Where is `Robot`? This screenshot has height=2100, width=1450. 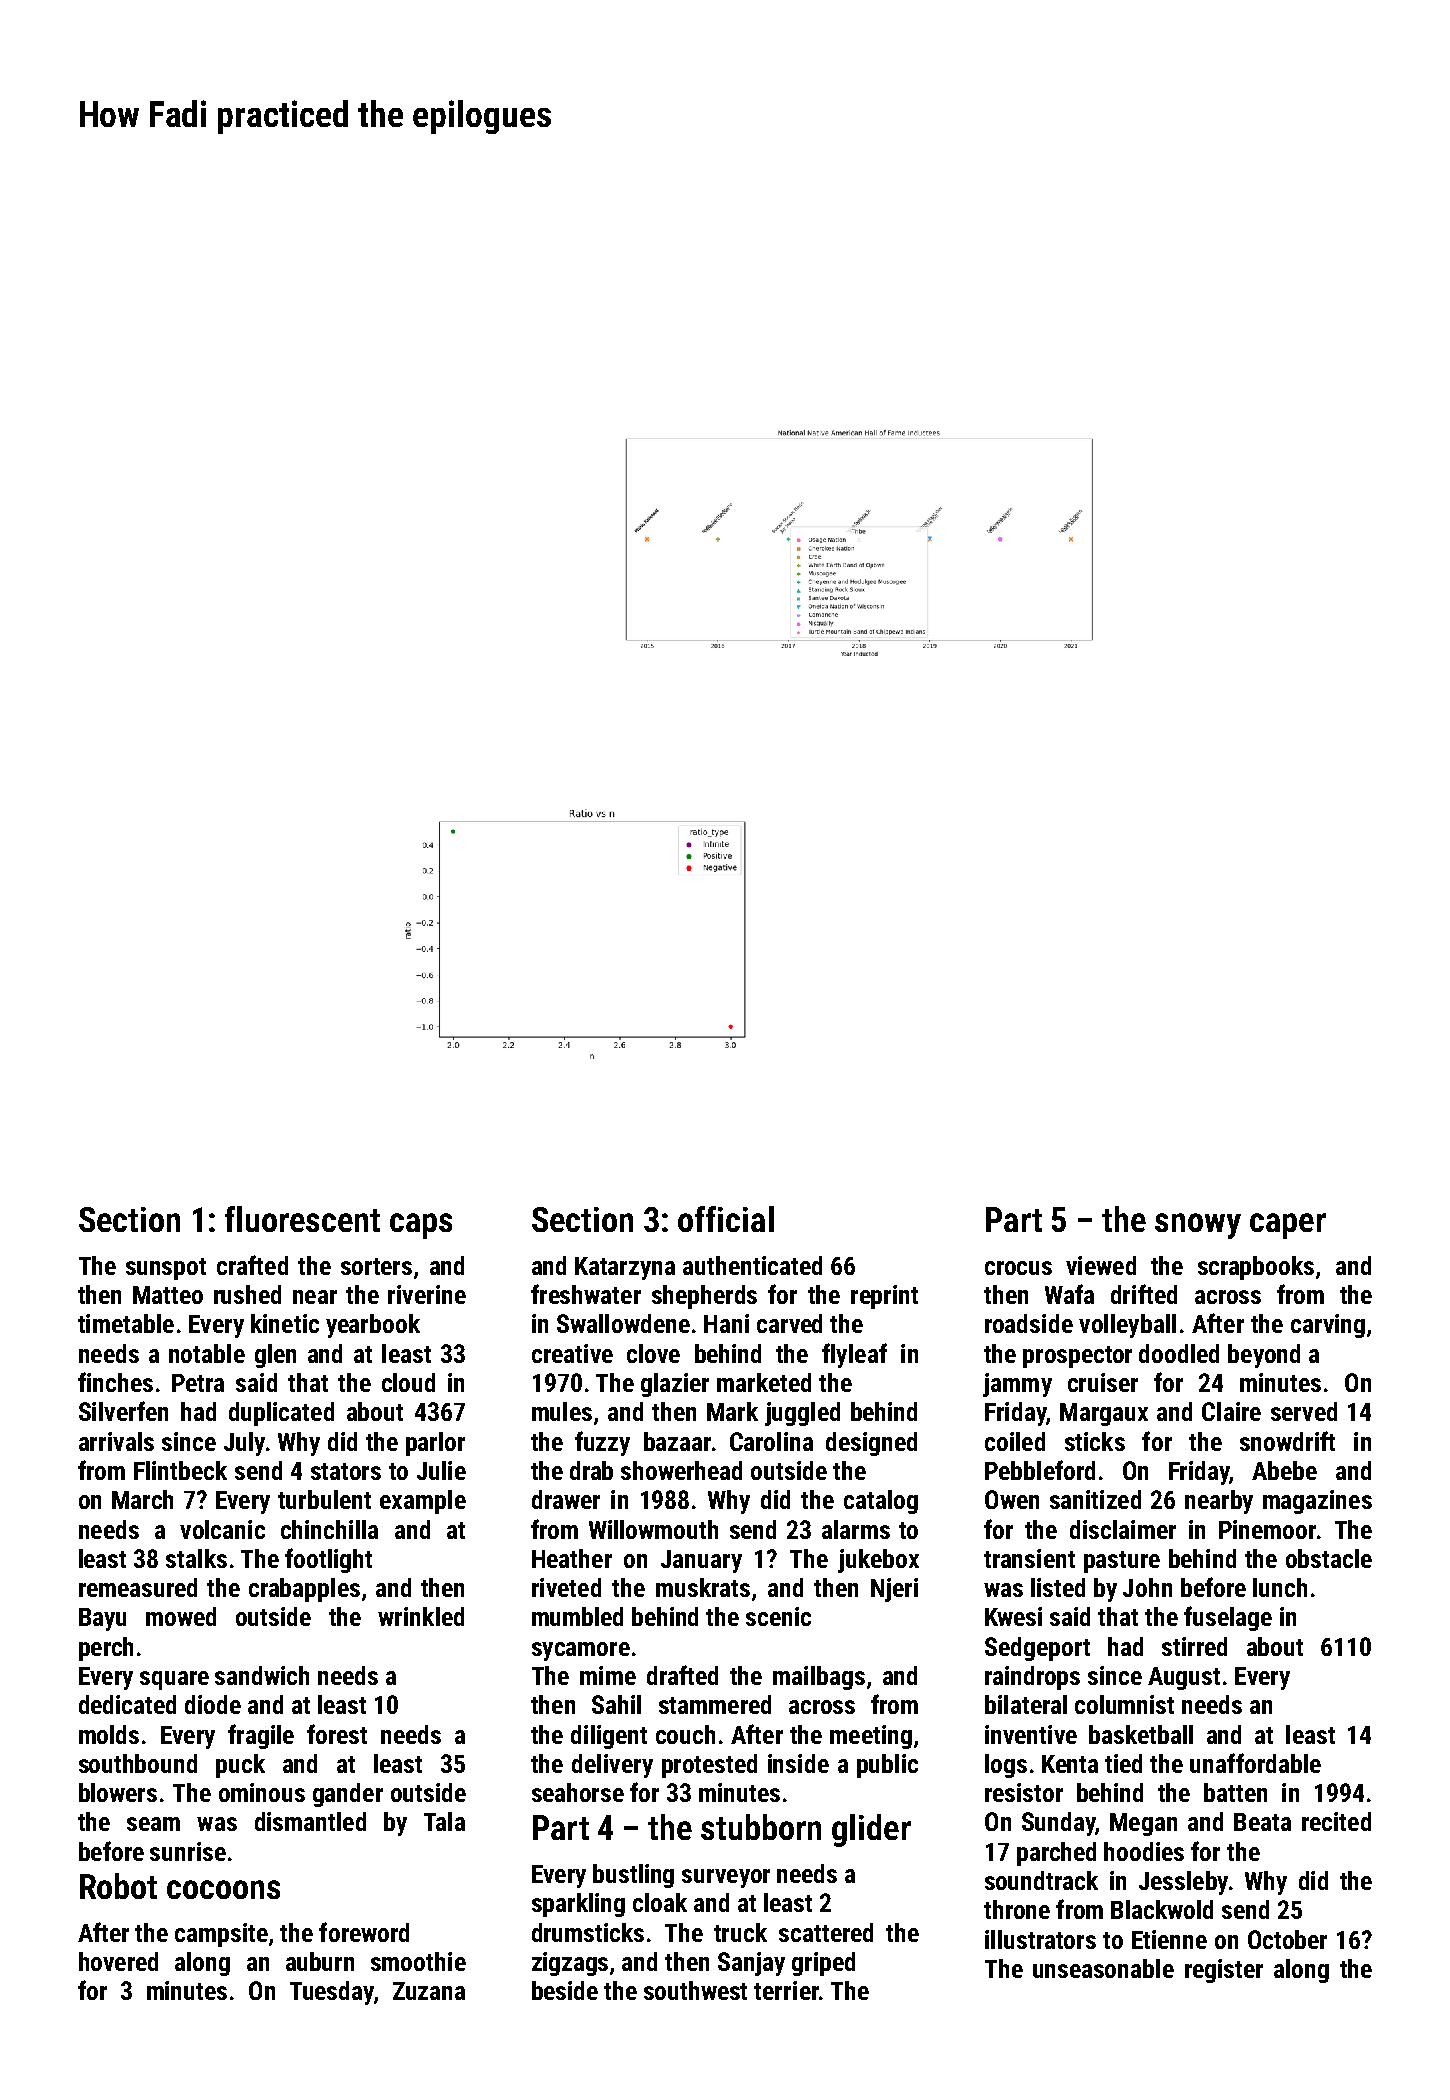 Robot is located at coordinates (118, 1886).
